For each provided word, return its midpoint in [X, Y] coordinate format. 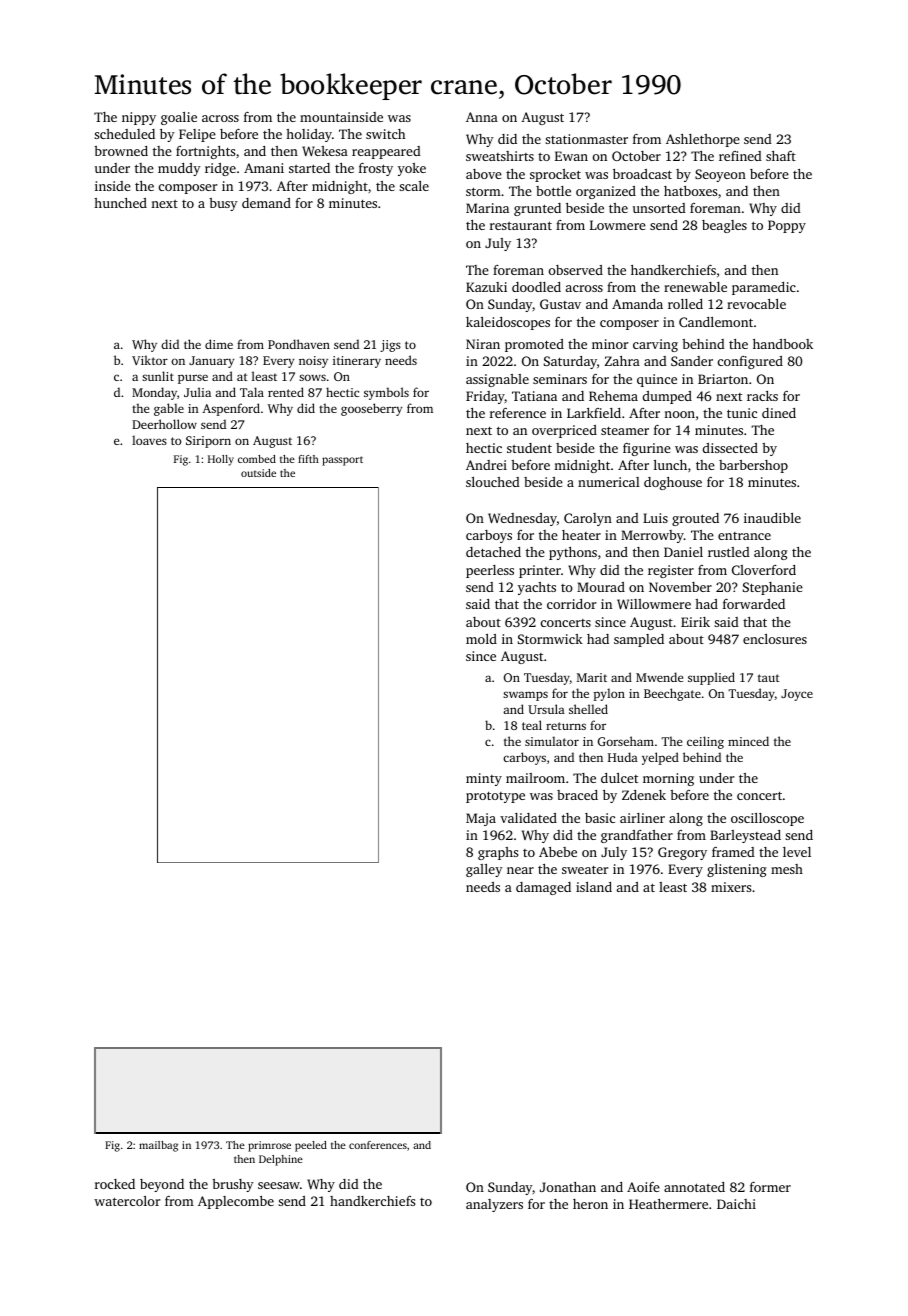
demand [266, 203]
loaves [149, 440]
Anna [482, 117]
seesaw [279, 1185]
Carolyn [588, 519]
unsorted [659, 208]
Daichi [736, 1204]
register [671, 571]
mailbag [158, 1146]
